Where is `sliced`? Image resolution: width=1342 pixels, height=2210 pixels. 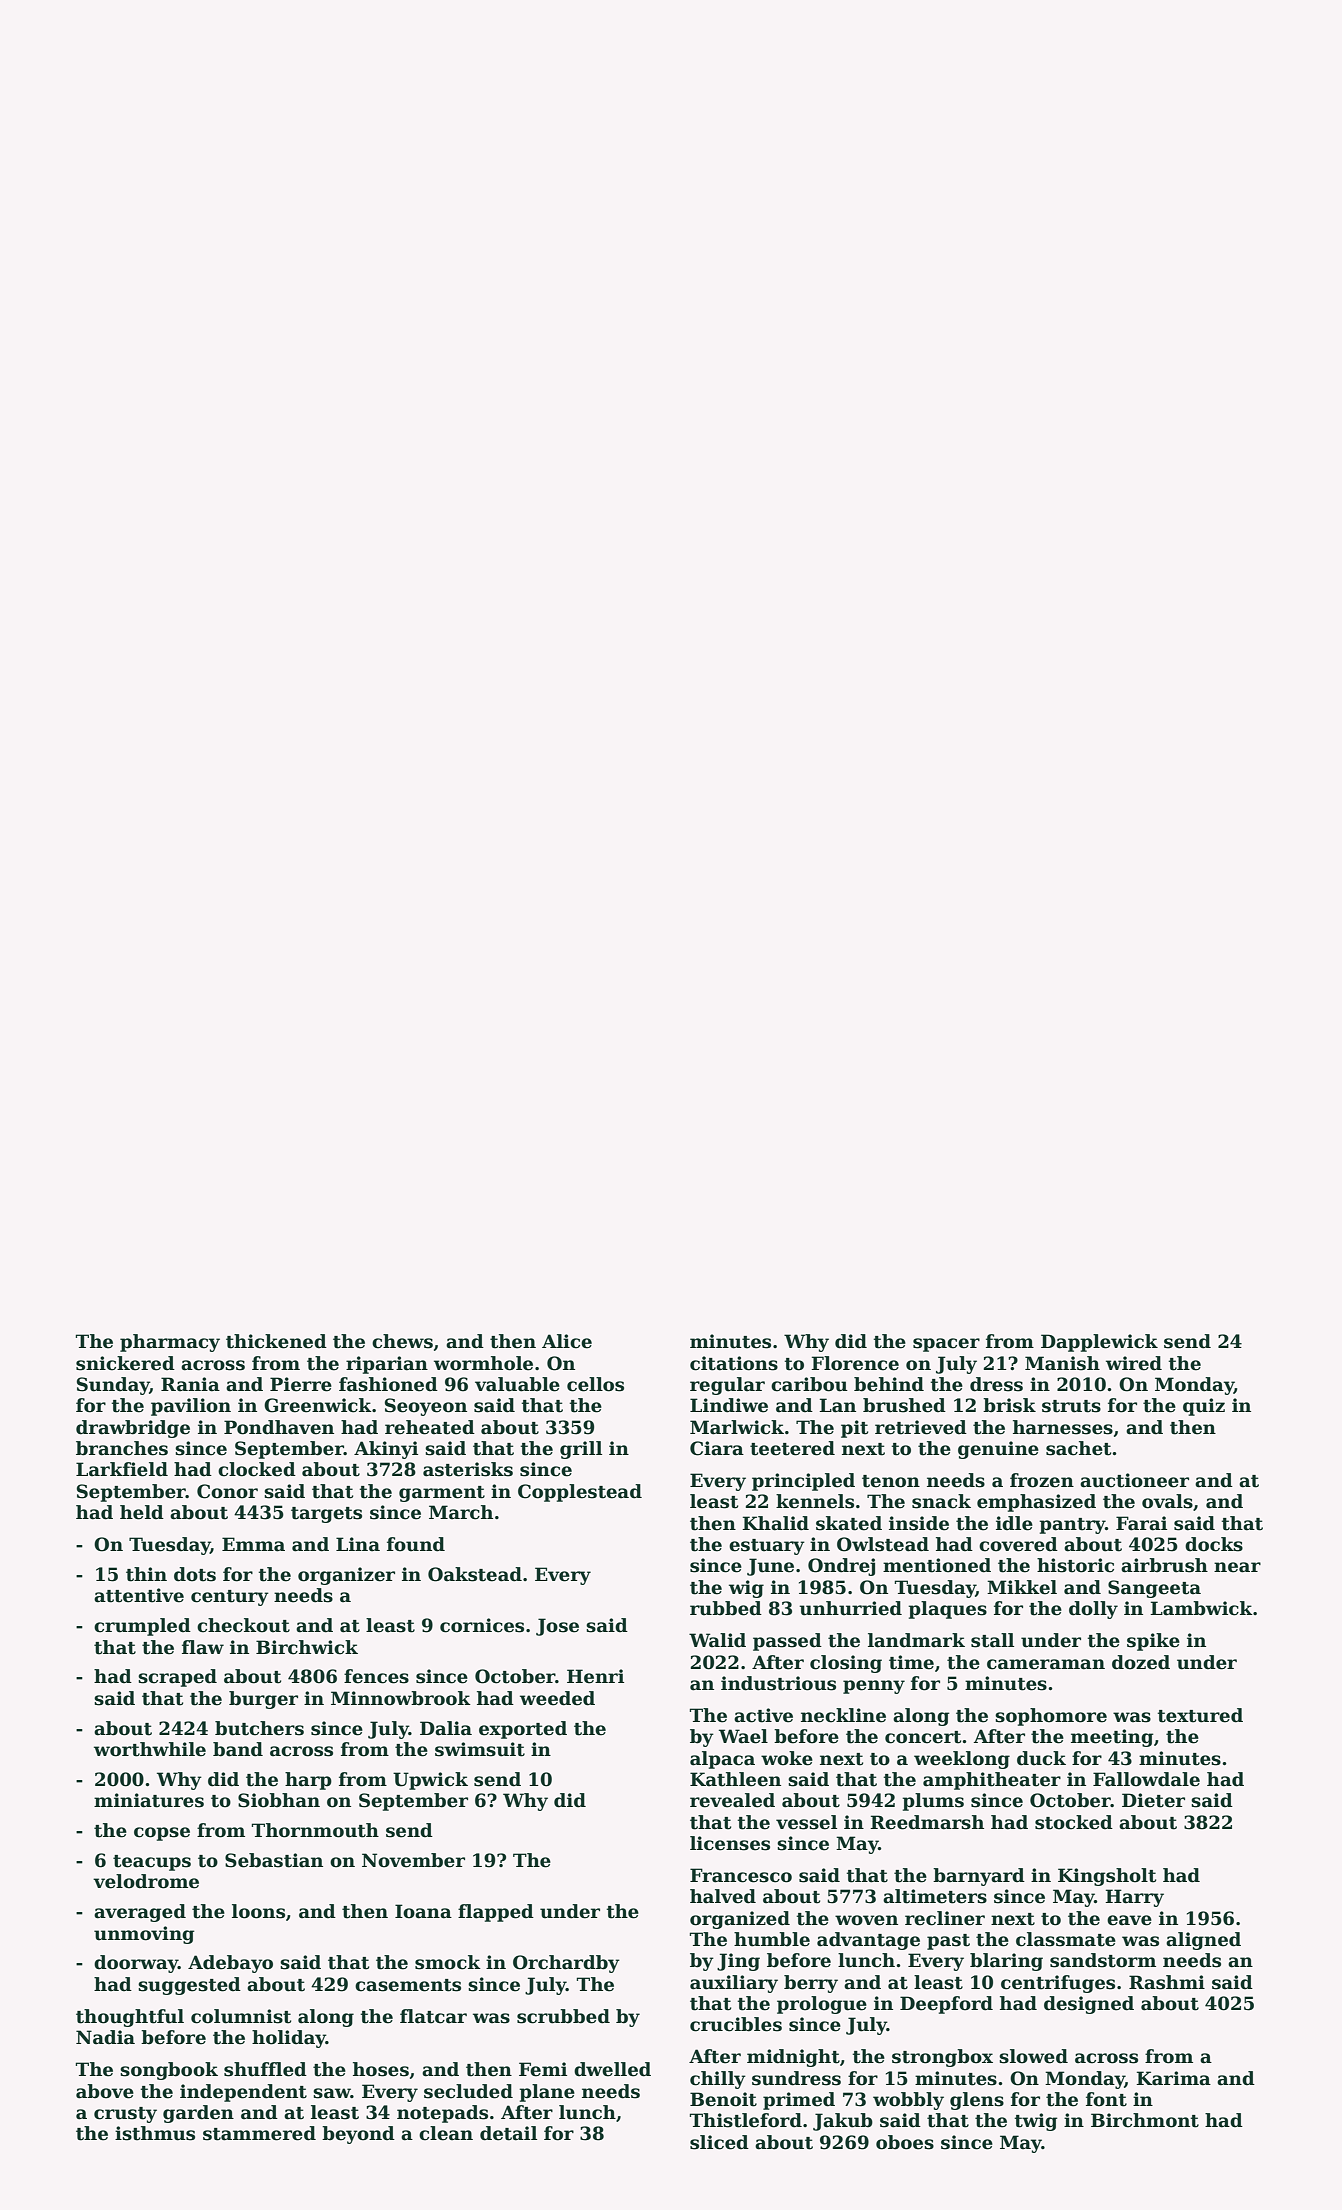 sliced is located at coordinates (719, 2142).
